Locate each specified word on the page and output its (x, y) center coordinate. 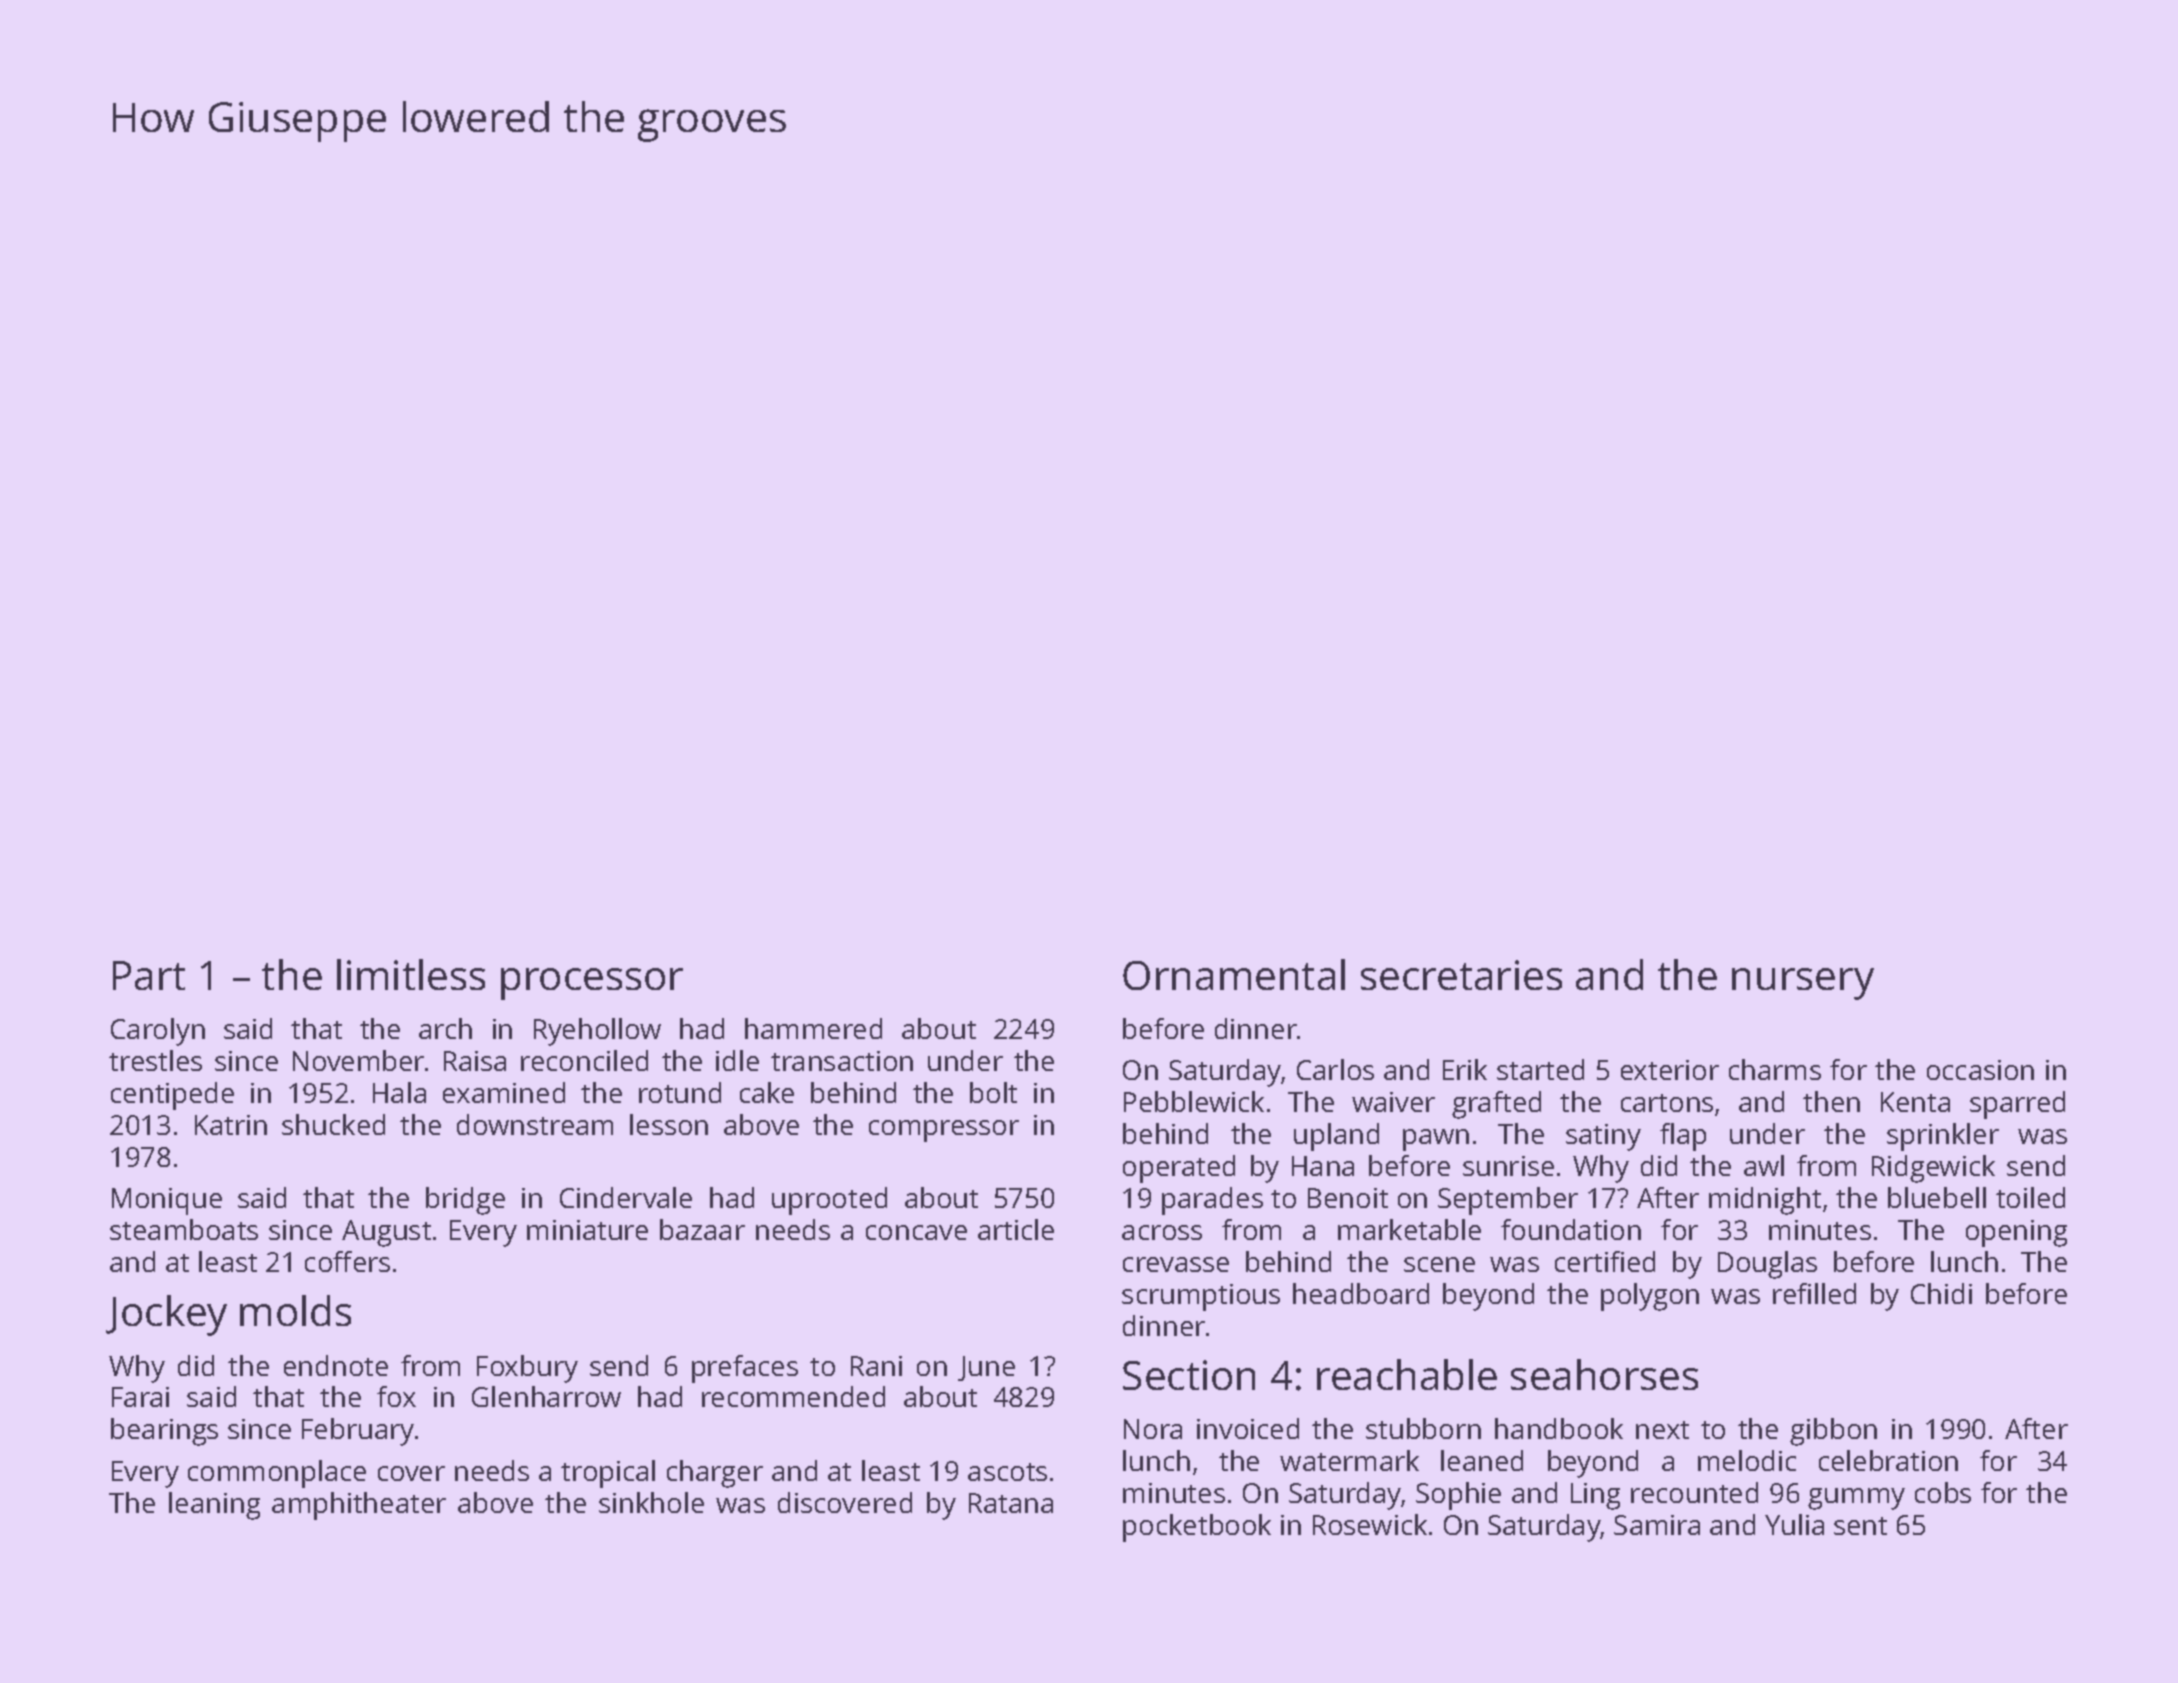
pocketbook (1197, 1528)
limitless (411, 974)
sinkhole (651, 1502)
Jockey (166, 1315)
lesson (669, 1124)
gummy (1856, 1499)
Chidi (1941, 1293)
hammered (813, 1028)
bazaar (702, 1229)
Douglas (1767, 1265)
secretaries (1461, 975)
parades (1212, 1201)
